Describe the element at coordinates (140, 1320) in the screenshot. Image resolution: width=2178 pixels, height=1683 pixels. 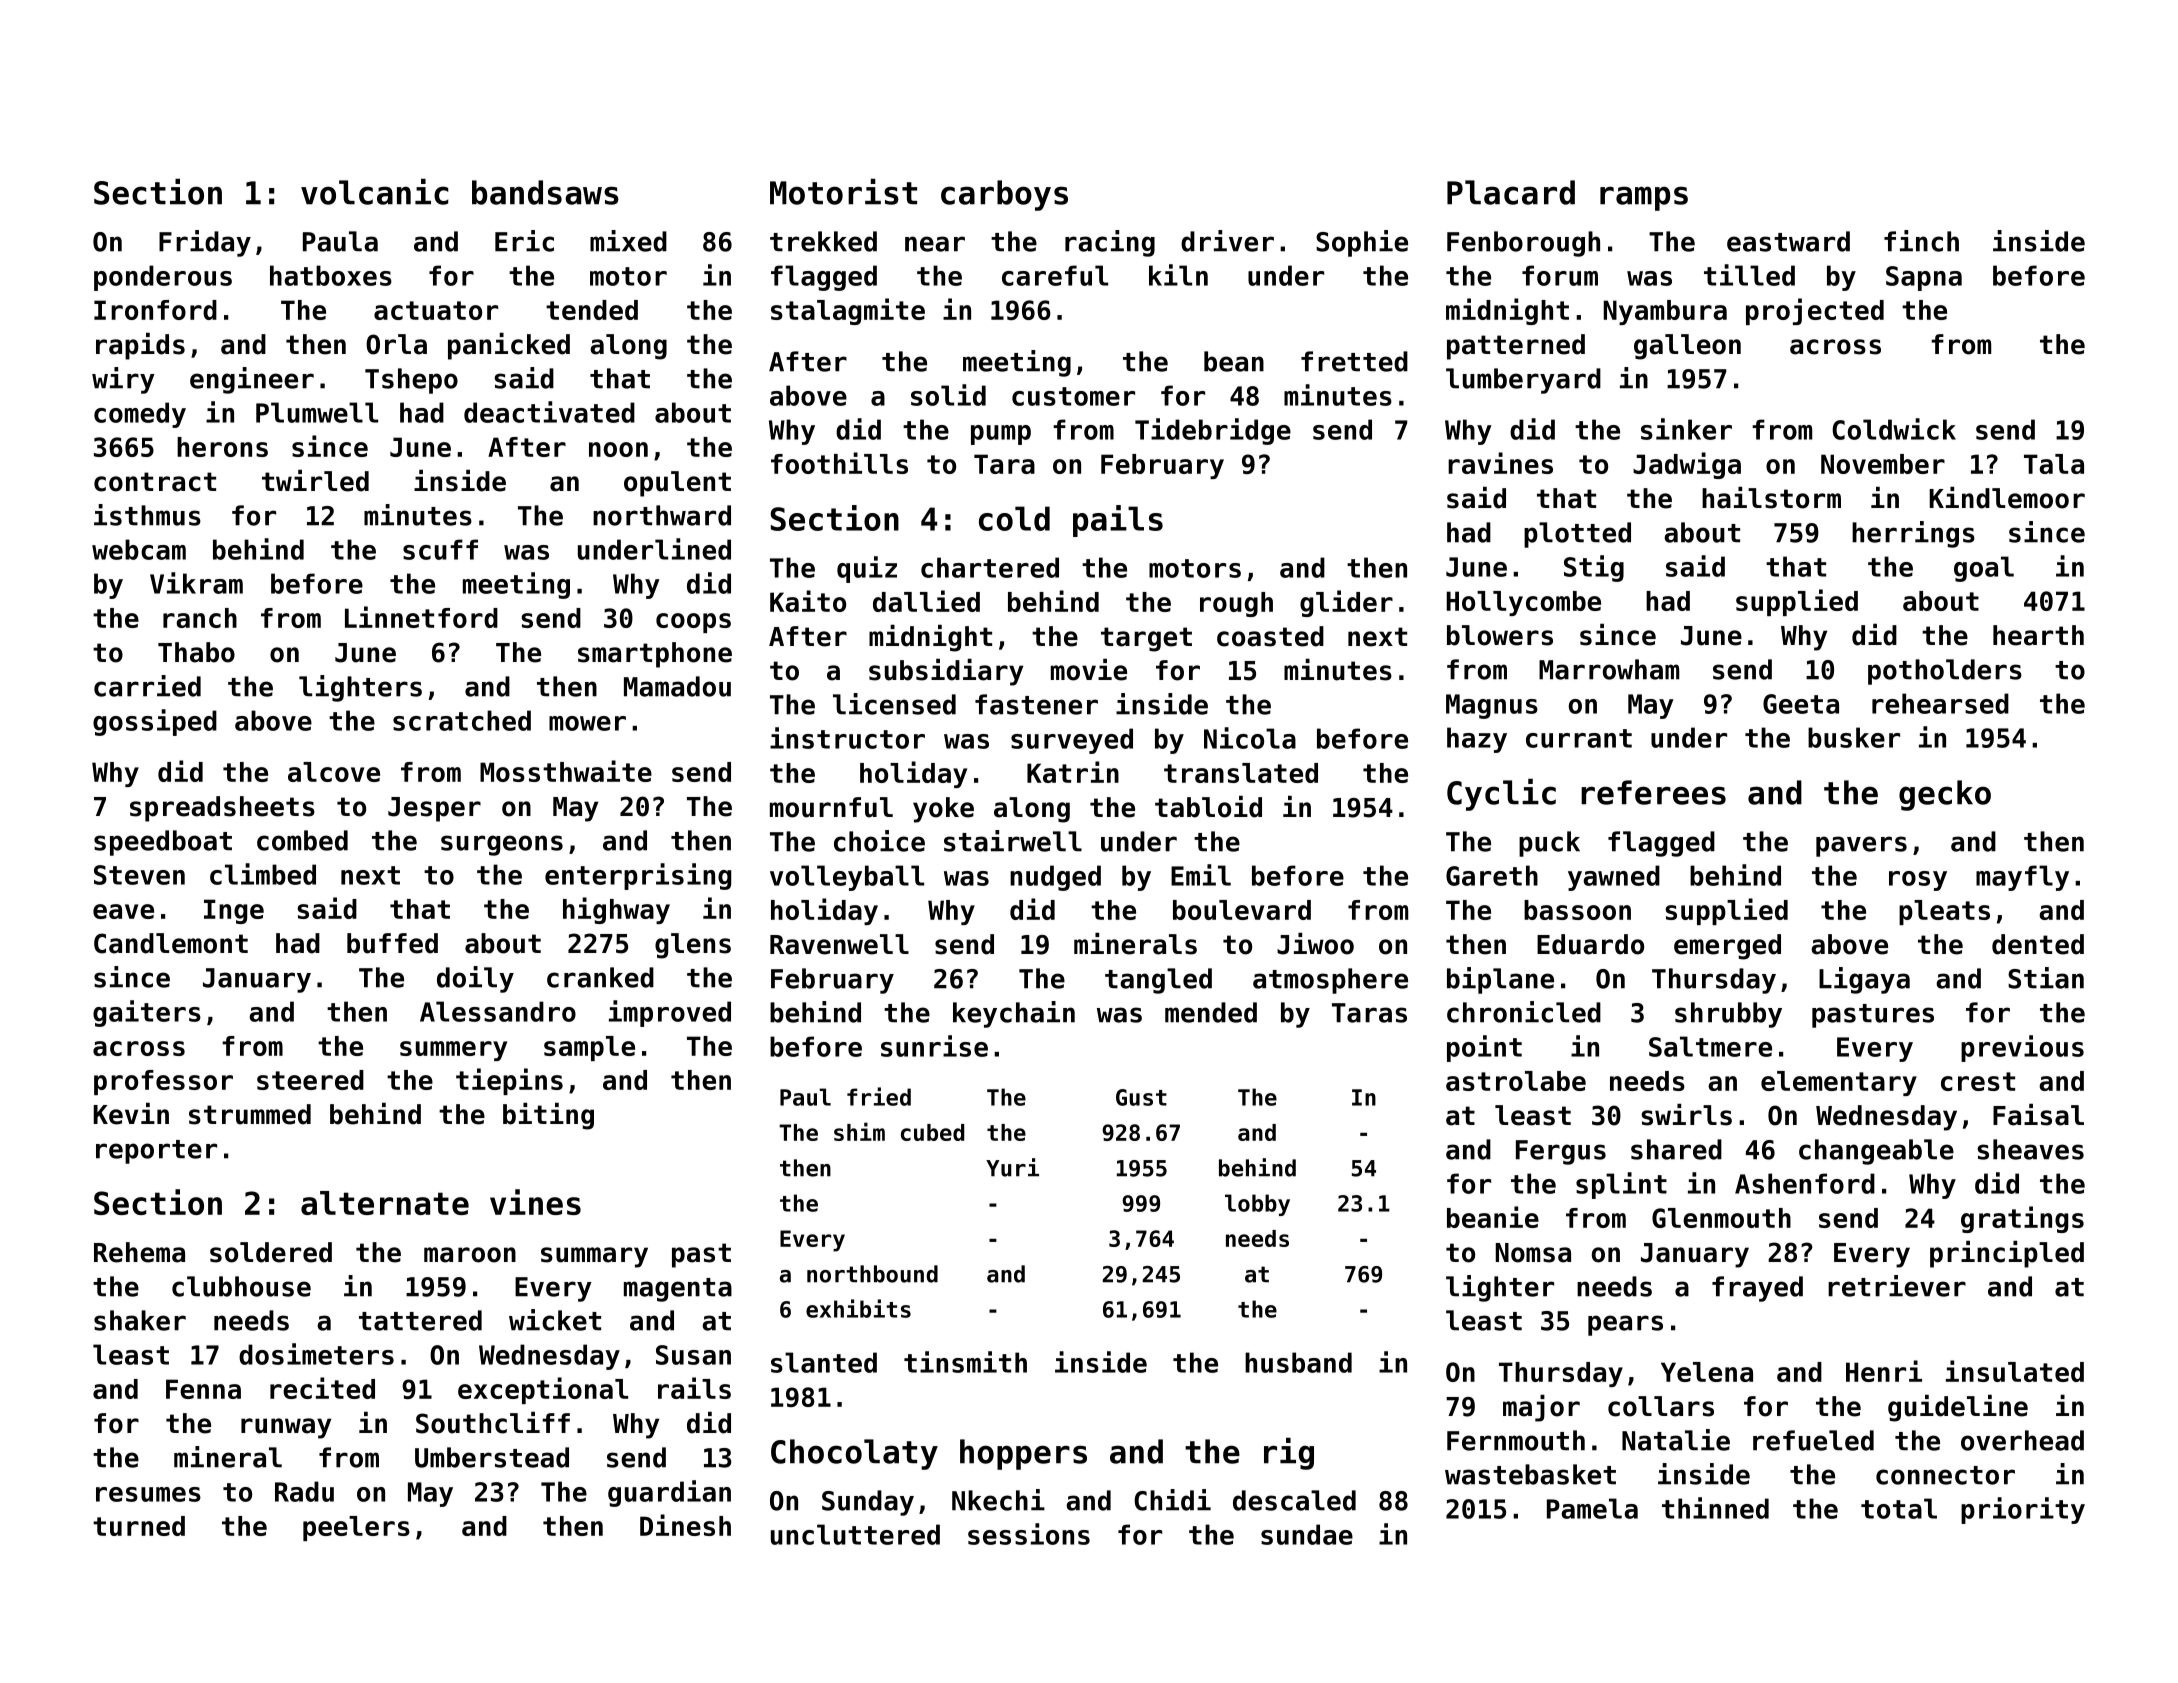
I see `shaker` at that location.
